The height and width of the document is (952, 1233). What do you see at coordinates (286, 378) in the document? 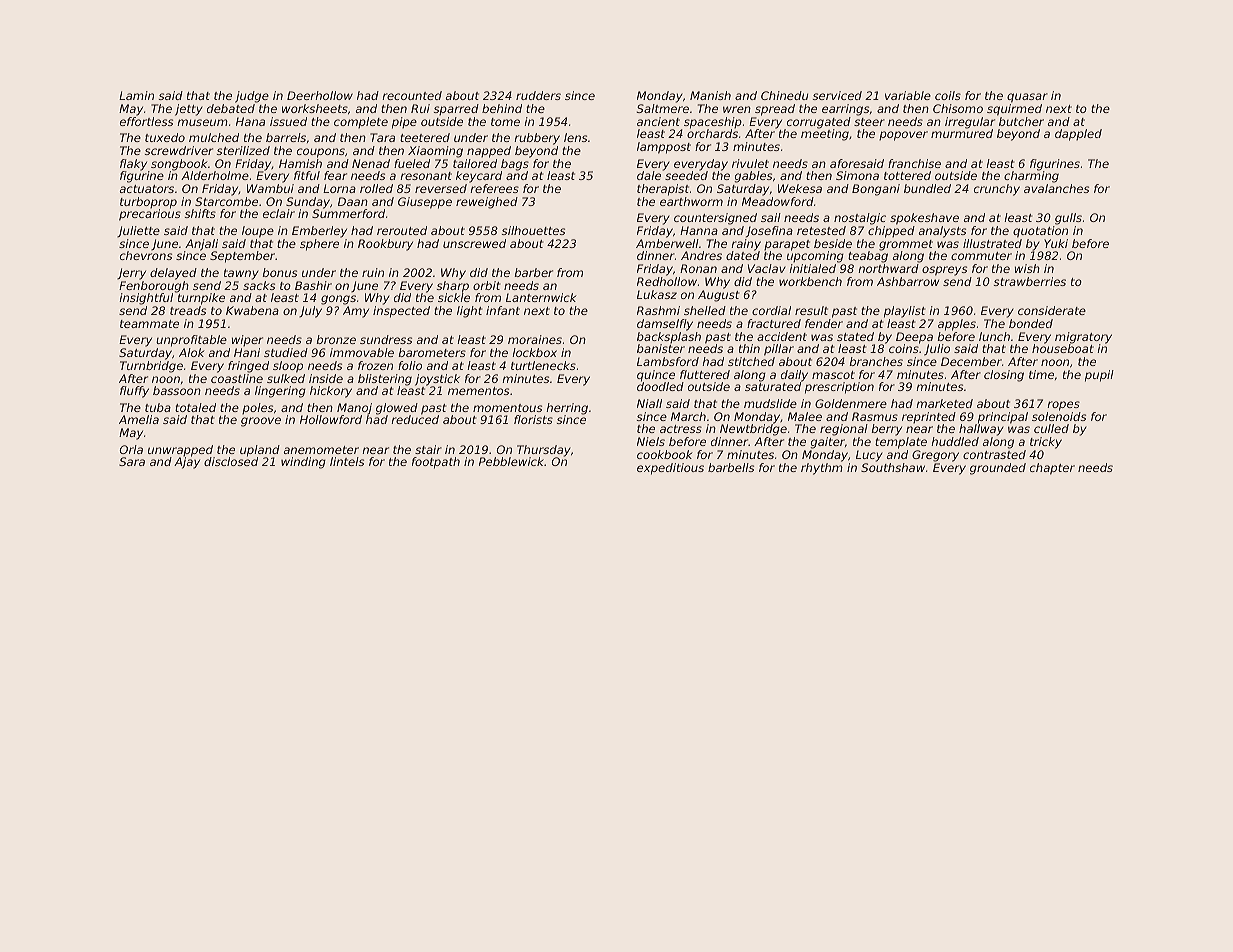
I see `sulked` at bounding box center [286, 378].
